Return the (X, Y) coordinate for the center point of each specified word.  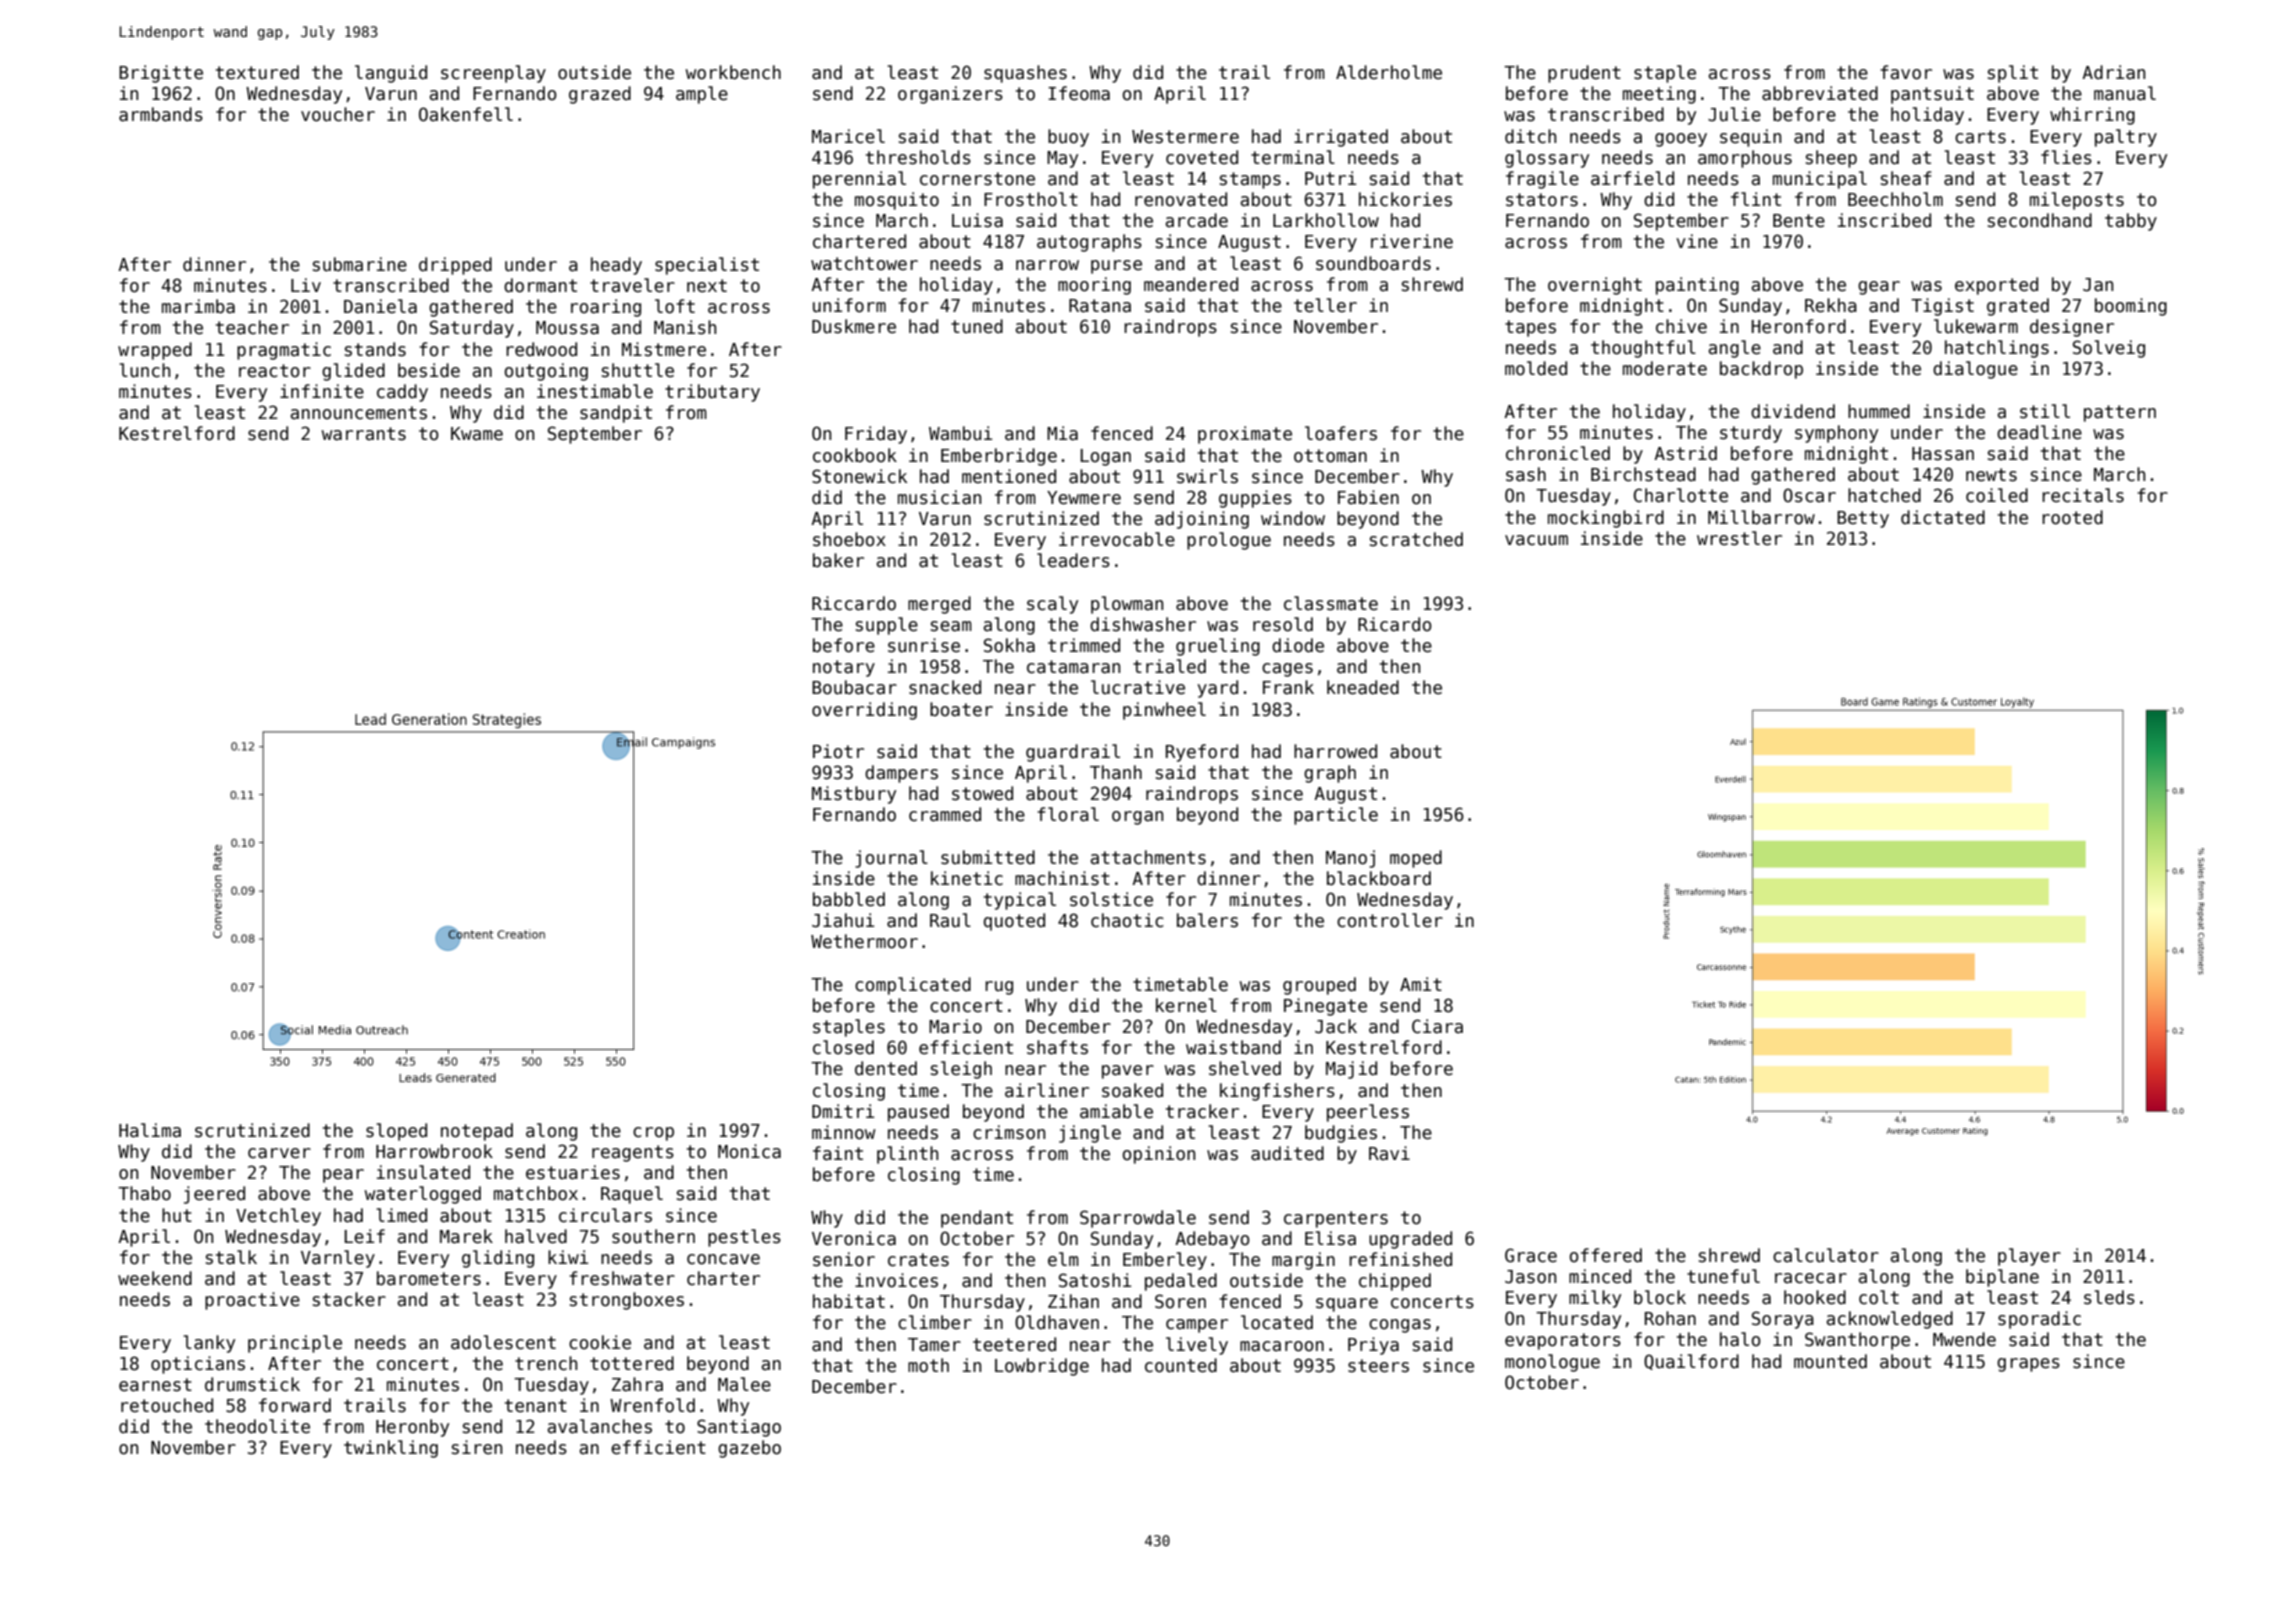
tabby (2131, 222)
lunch (144, 370)
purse (1116, 267)
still (2045, 411)
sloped (396, 1132)
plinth (907, 1155)
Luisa (977, 220)
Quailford (1691, 1362)
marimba (198, 306)
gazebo (749, 1449)
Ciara (1437, 1026)
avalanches (600, 1426)
